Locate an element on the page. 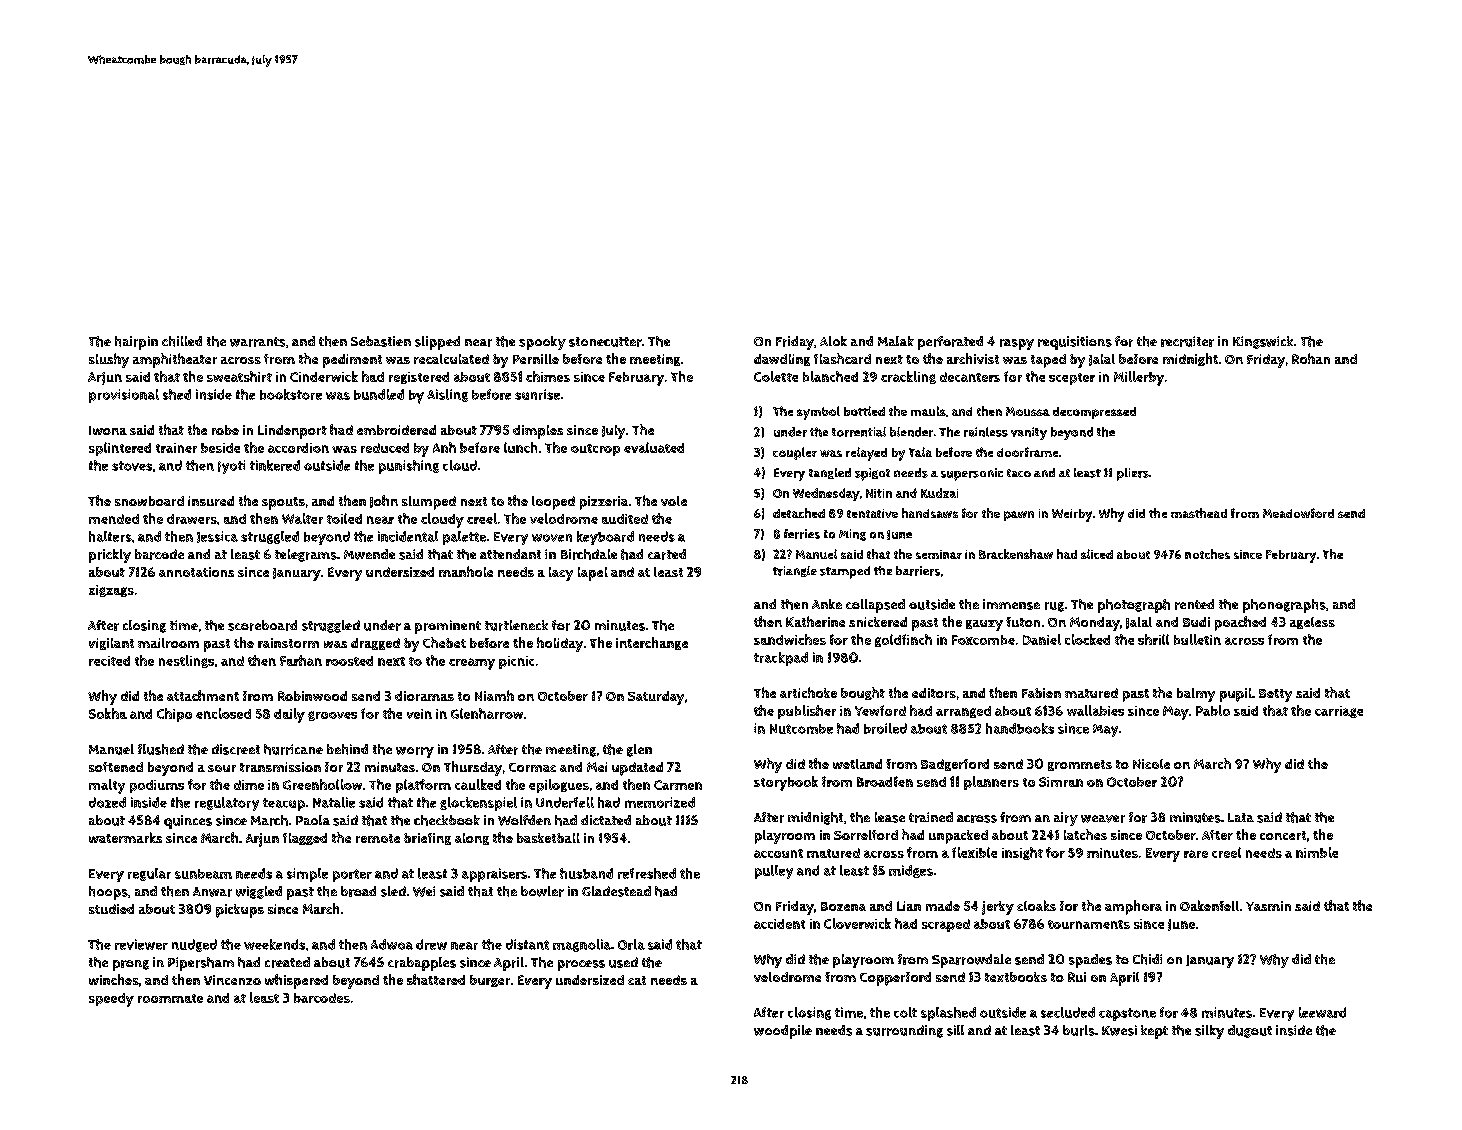 The height and width of the document is (1130, 1462). Daniel is located at coordinates (1042, 639).
